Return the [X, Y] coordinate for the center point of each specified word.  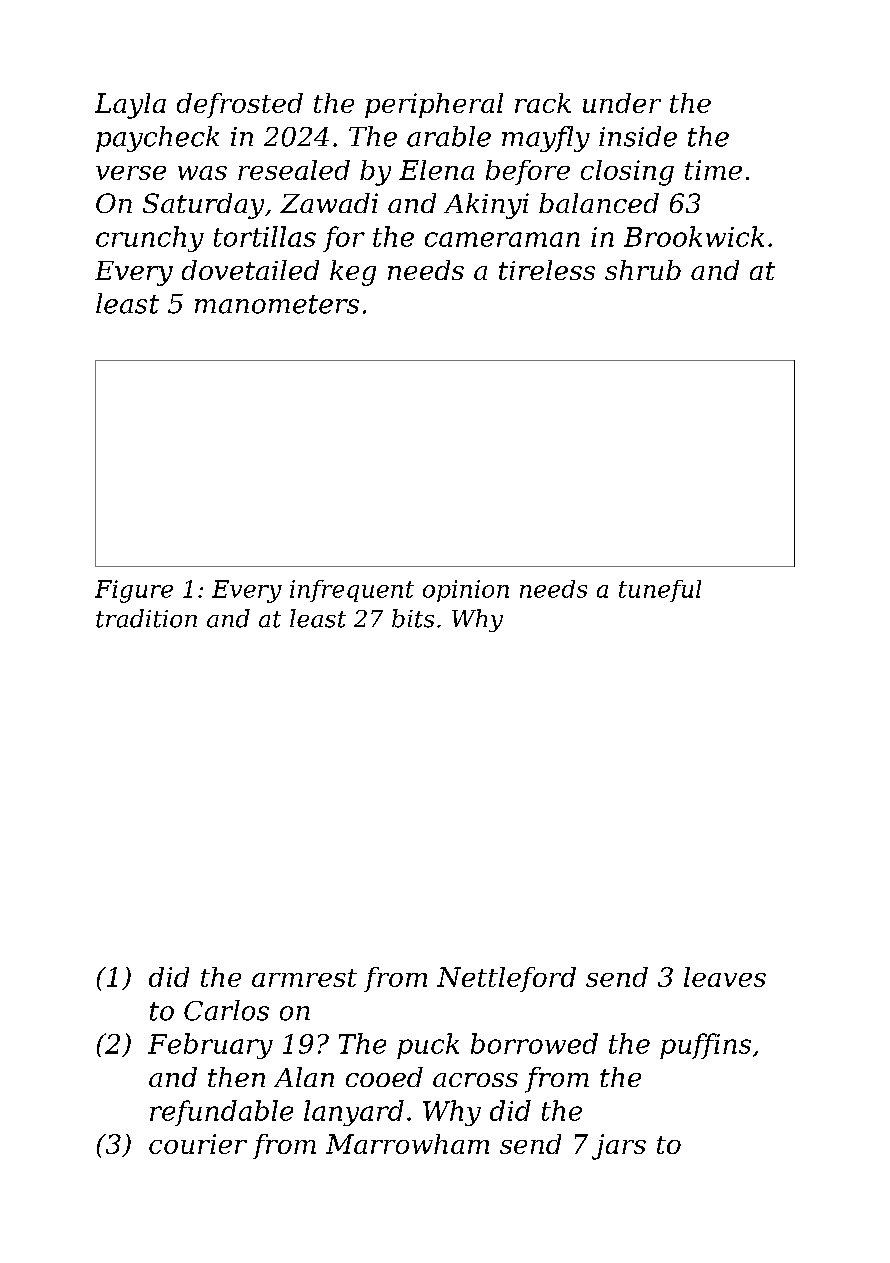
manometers [277, 304]
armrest [304, 978]
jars [619, 1147]
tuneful [660, 591]
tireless [547, 270]
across [475, 1080]
